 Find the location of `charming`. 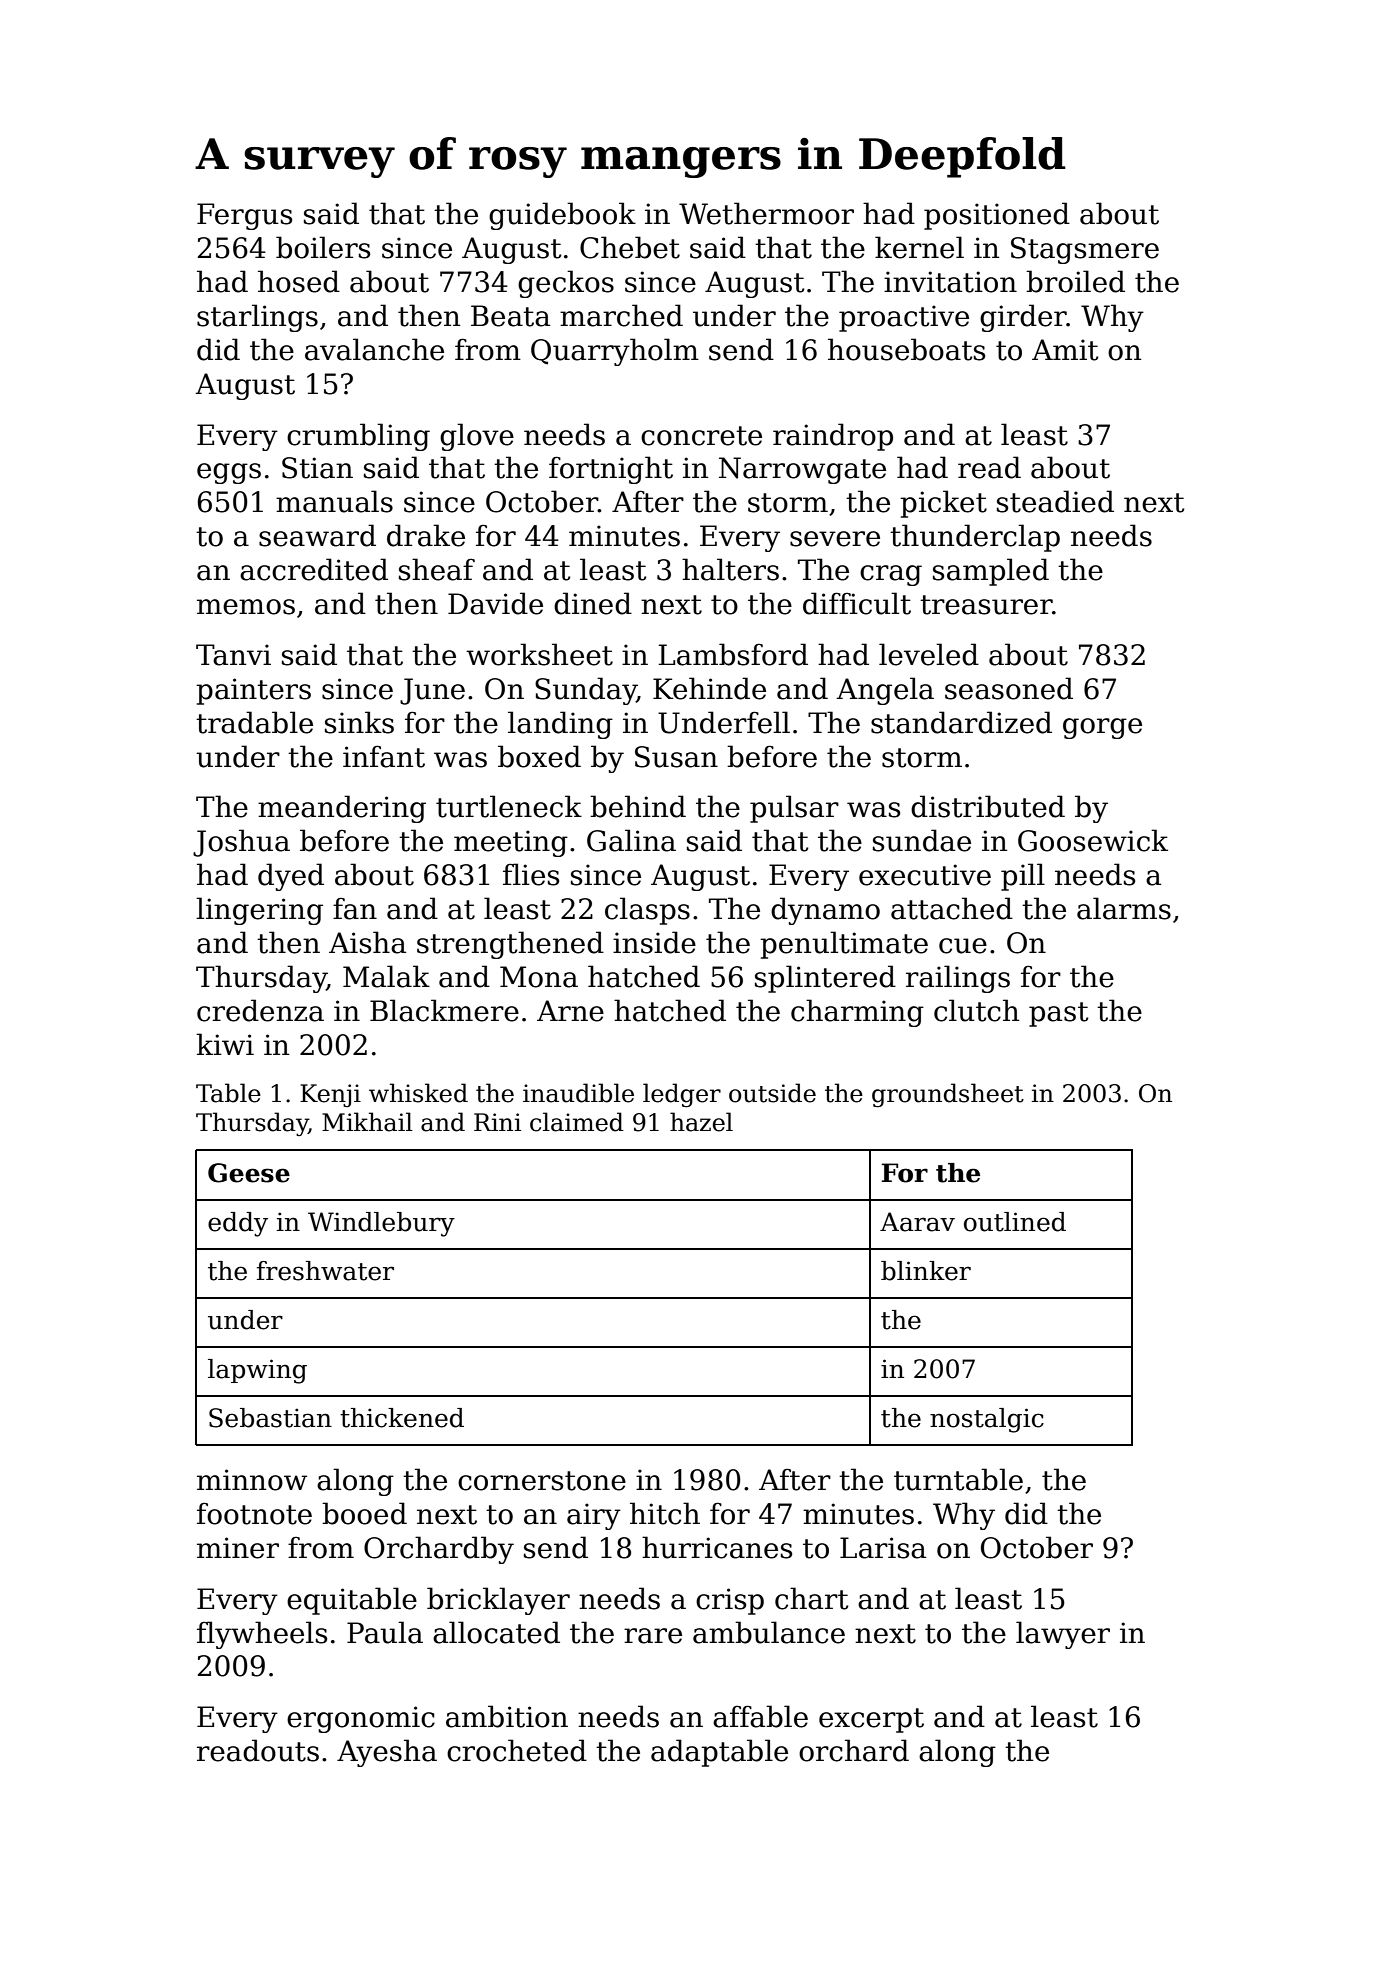

charming is located at coordinates (857, 1013).
